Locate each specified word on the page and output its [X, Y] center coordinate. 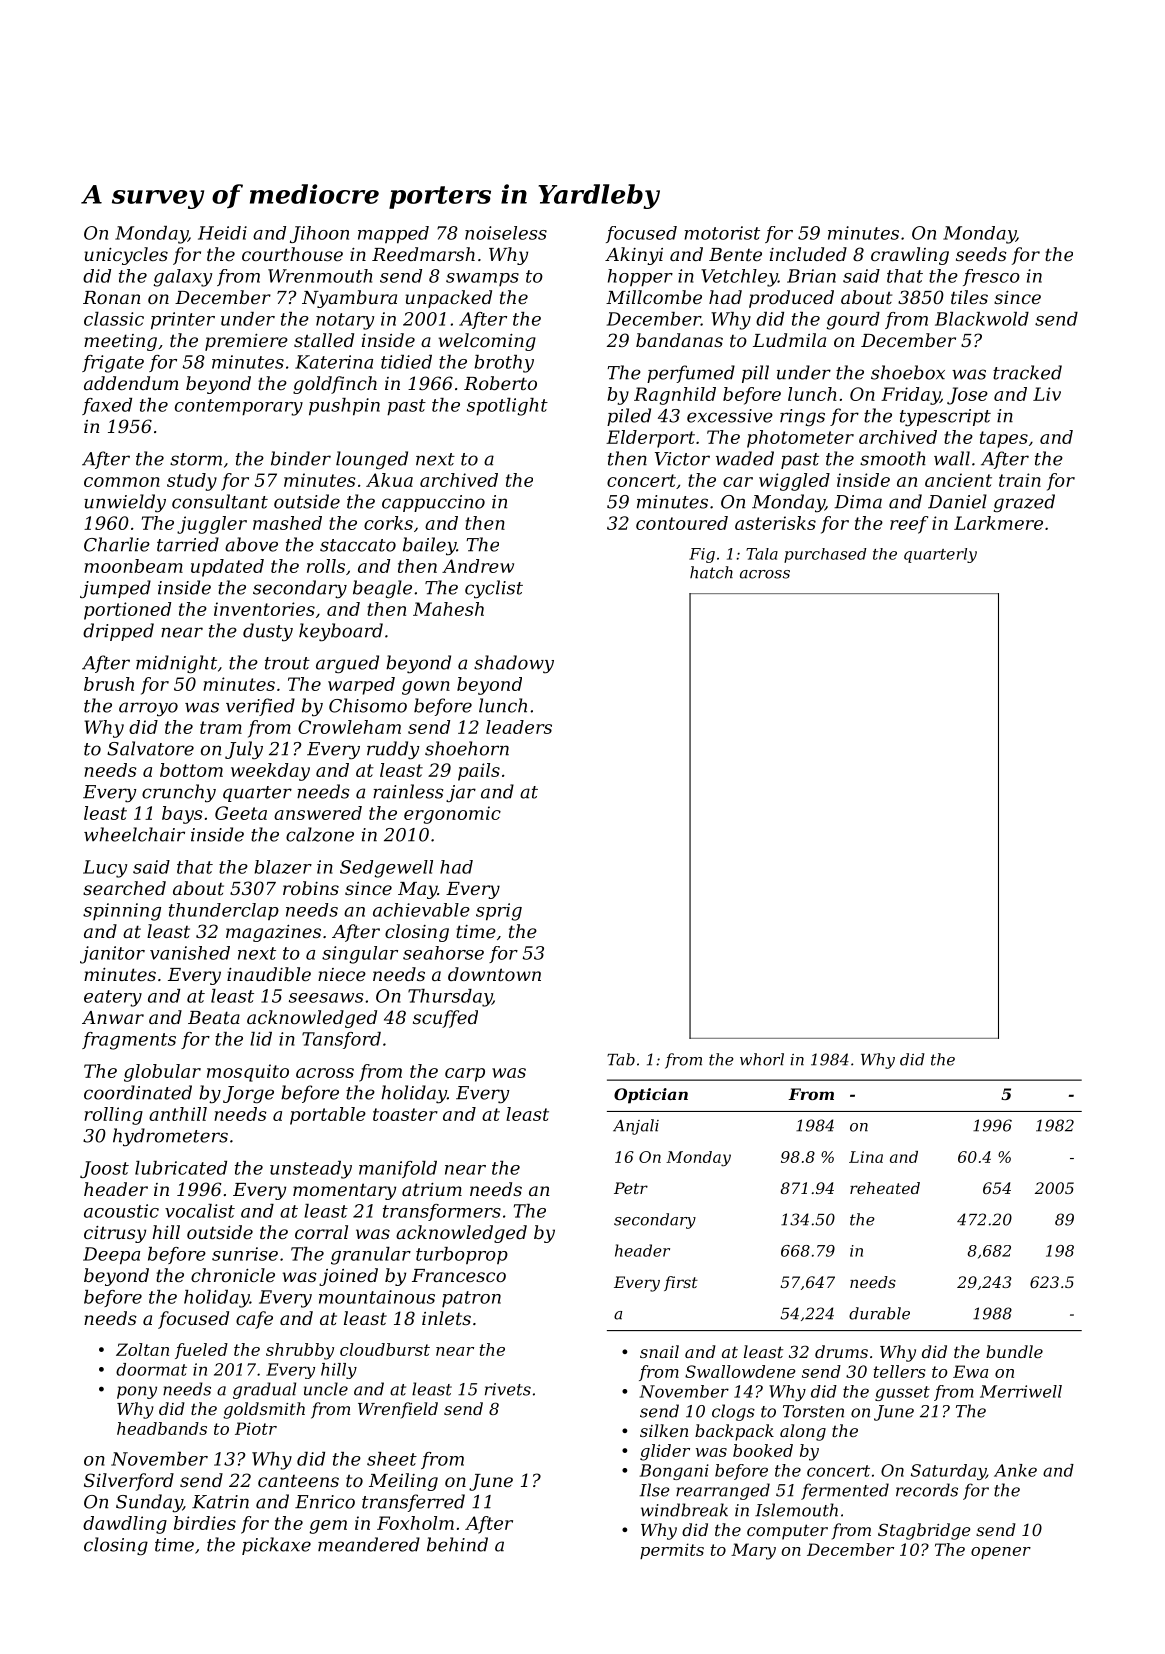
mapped [393, 235]
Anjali [636, 1127]
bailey [429, 546]
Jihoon [319, 234]
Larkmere [998, 523]
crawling [910, 256]
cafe [254, 1320]
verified [260, 707]
